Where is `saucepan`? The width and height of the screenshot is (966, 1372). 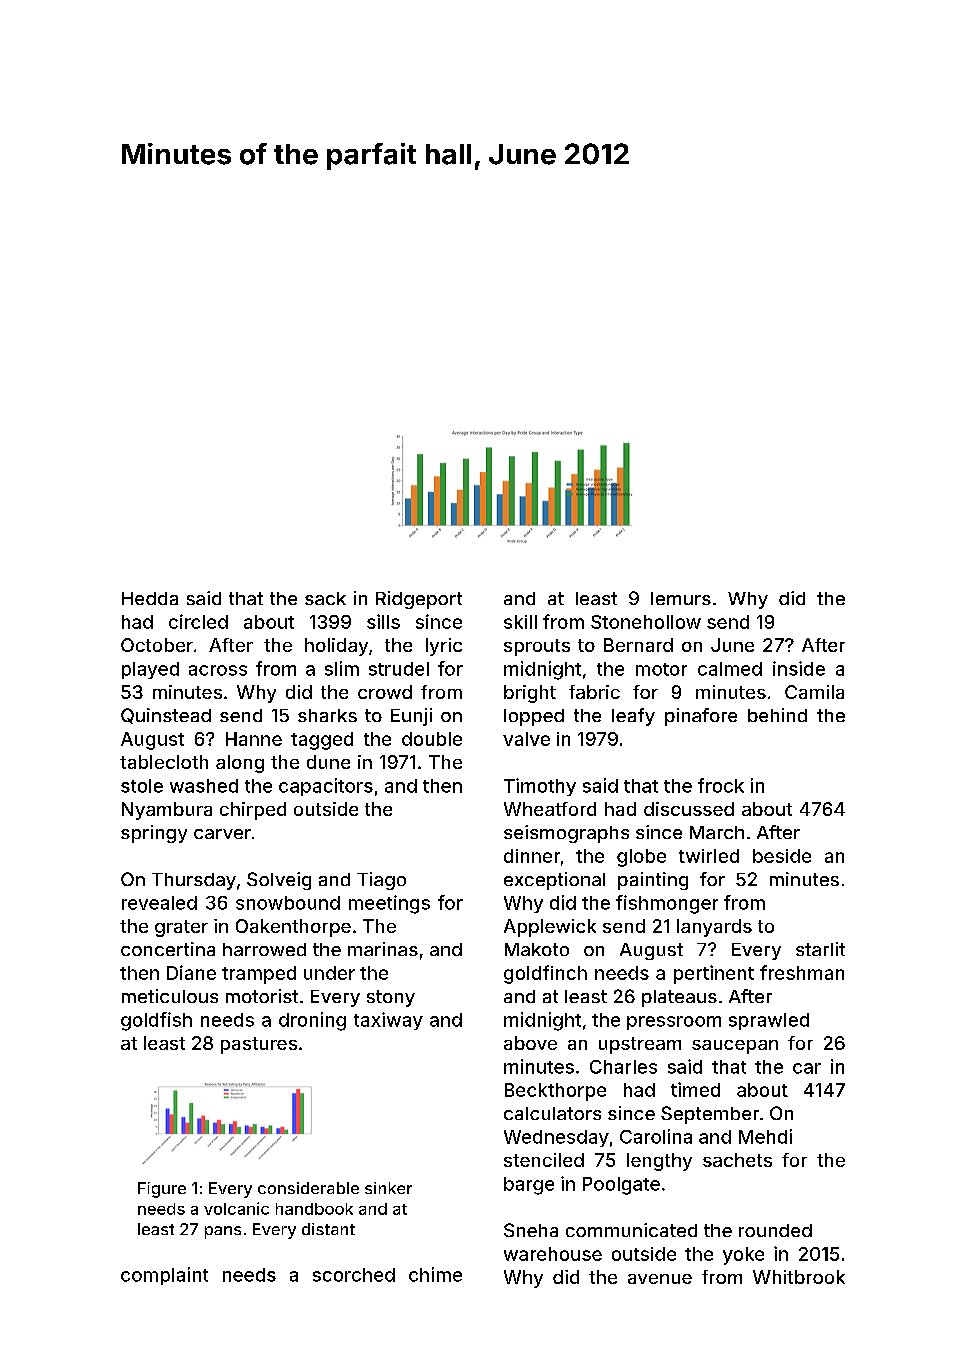 saucepan is located at coordinates (735, 1047).
